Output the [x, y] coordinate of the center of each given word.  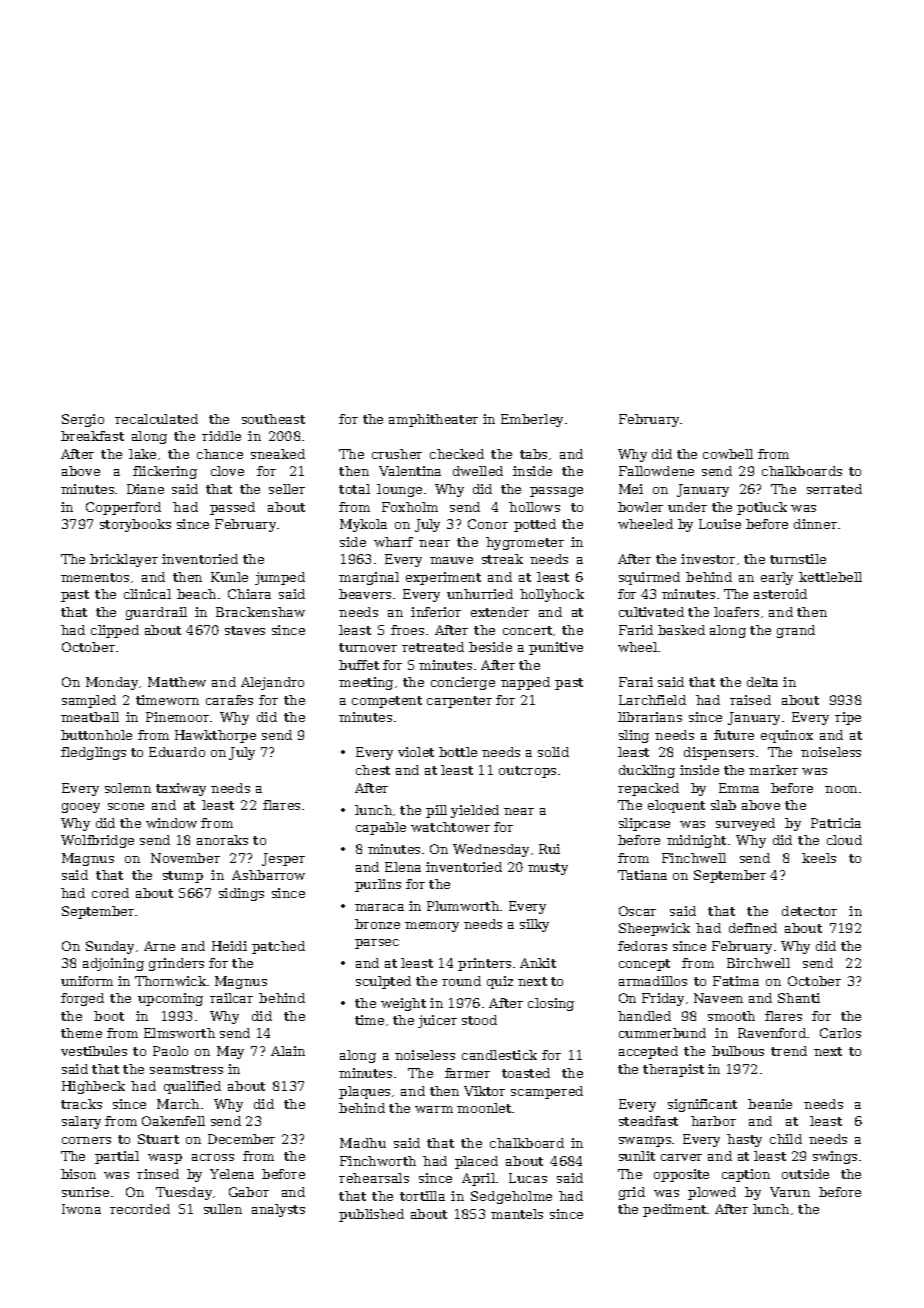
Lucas [528, 1178]
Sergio [83, 420]
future [734, 735]
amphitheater [433, 420]
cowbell [728, 454]
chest [373, 770]
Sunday [110, 947]
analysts [278, 1210]
